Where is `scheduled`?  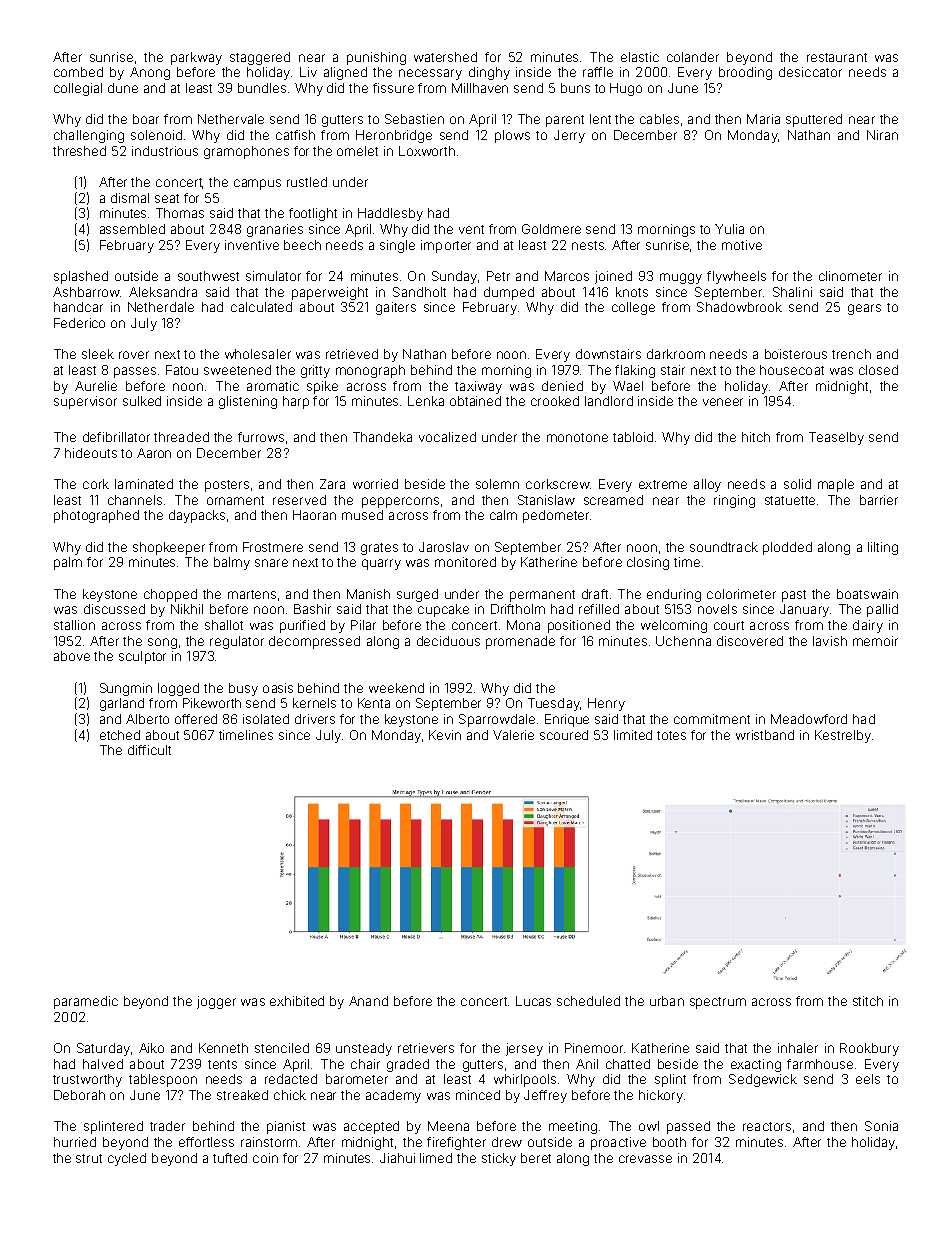 scheduled is located at coordinates (588, 1001).
